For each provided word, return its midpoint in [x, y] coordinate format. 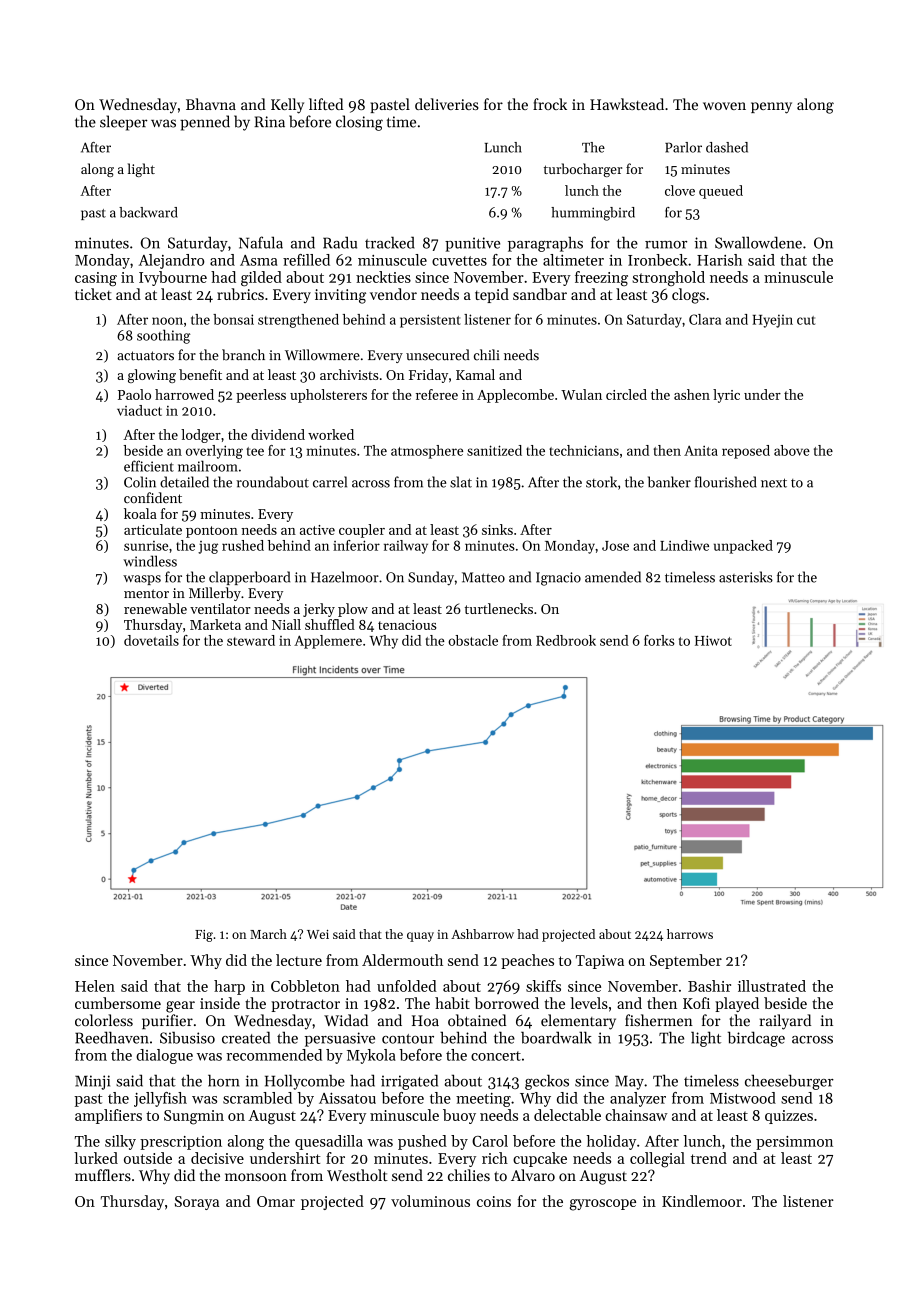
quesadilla [329, 1142]
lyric [726, 396]
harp [229, 987]
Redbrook [566, 640]
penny [771, 108]
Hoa [425, 1021]
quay [420, 937]
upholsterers [328, 396]
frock [550, 104]
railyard [785, 1022]
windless [150, 561]
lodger [201, 436]
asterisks [746, 577]
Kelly [287, 106]
